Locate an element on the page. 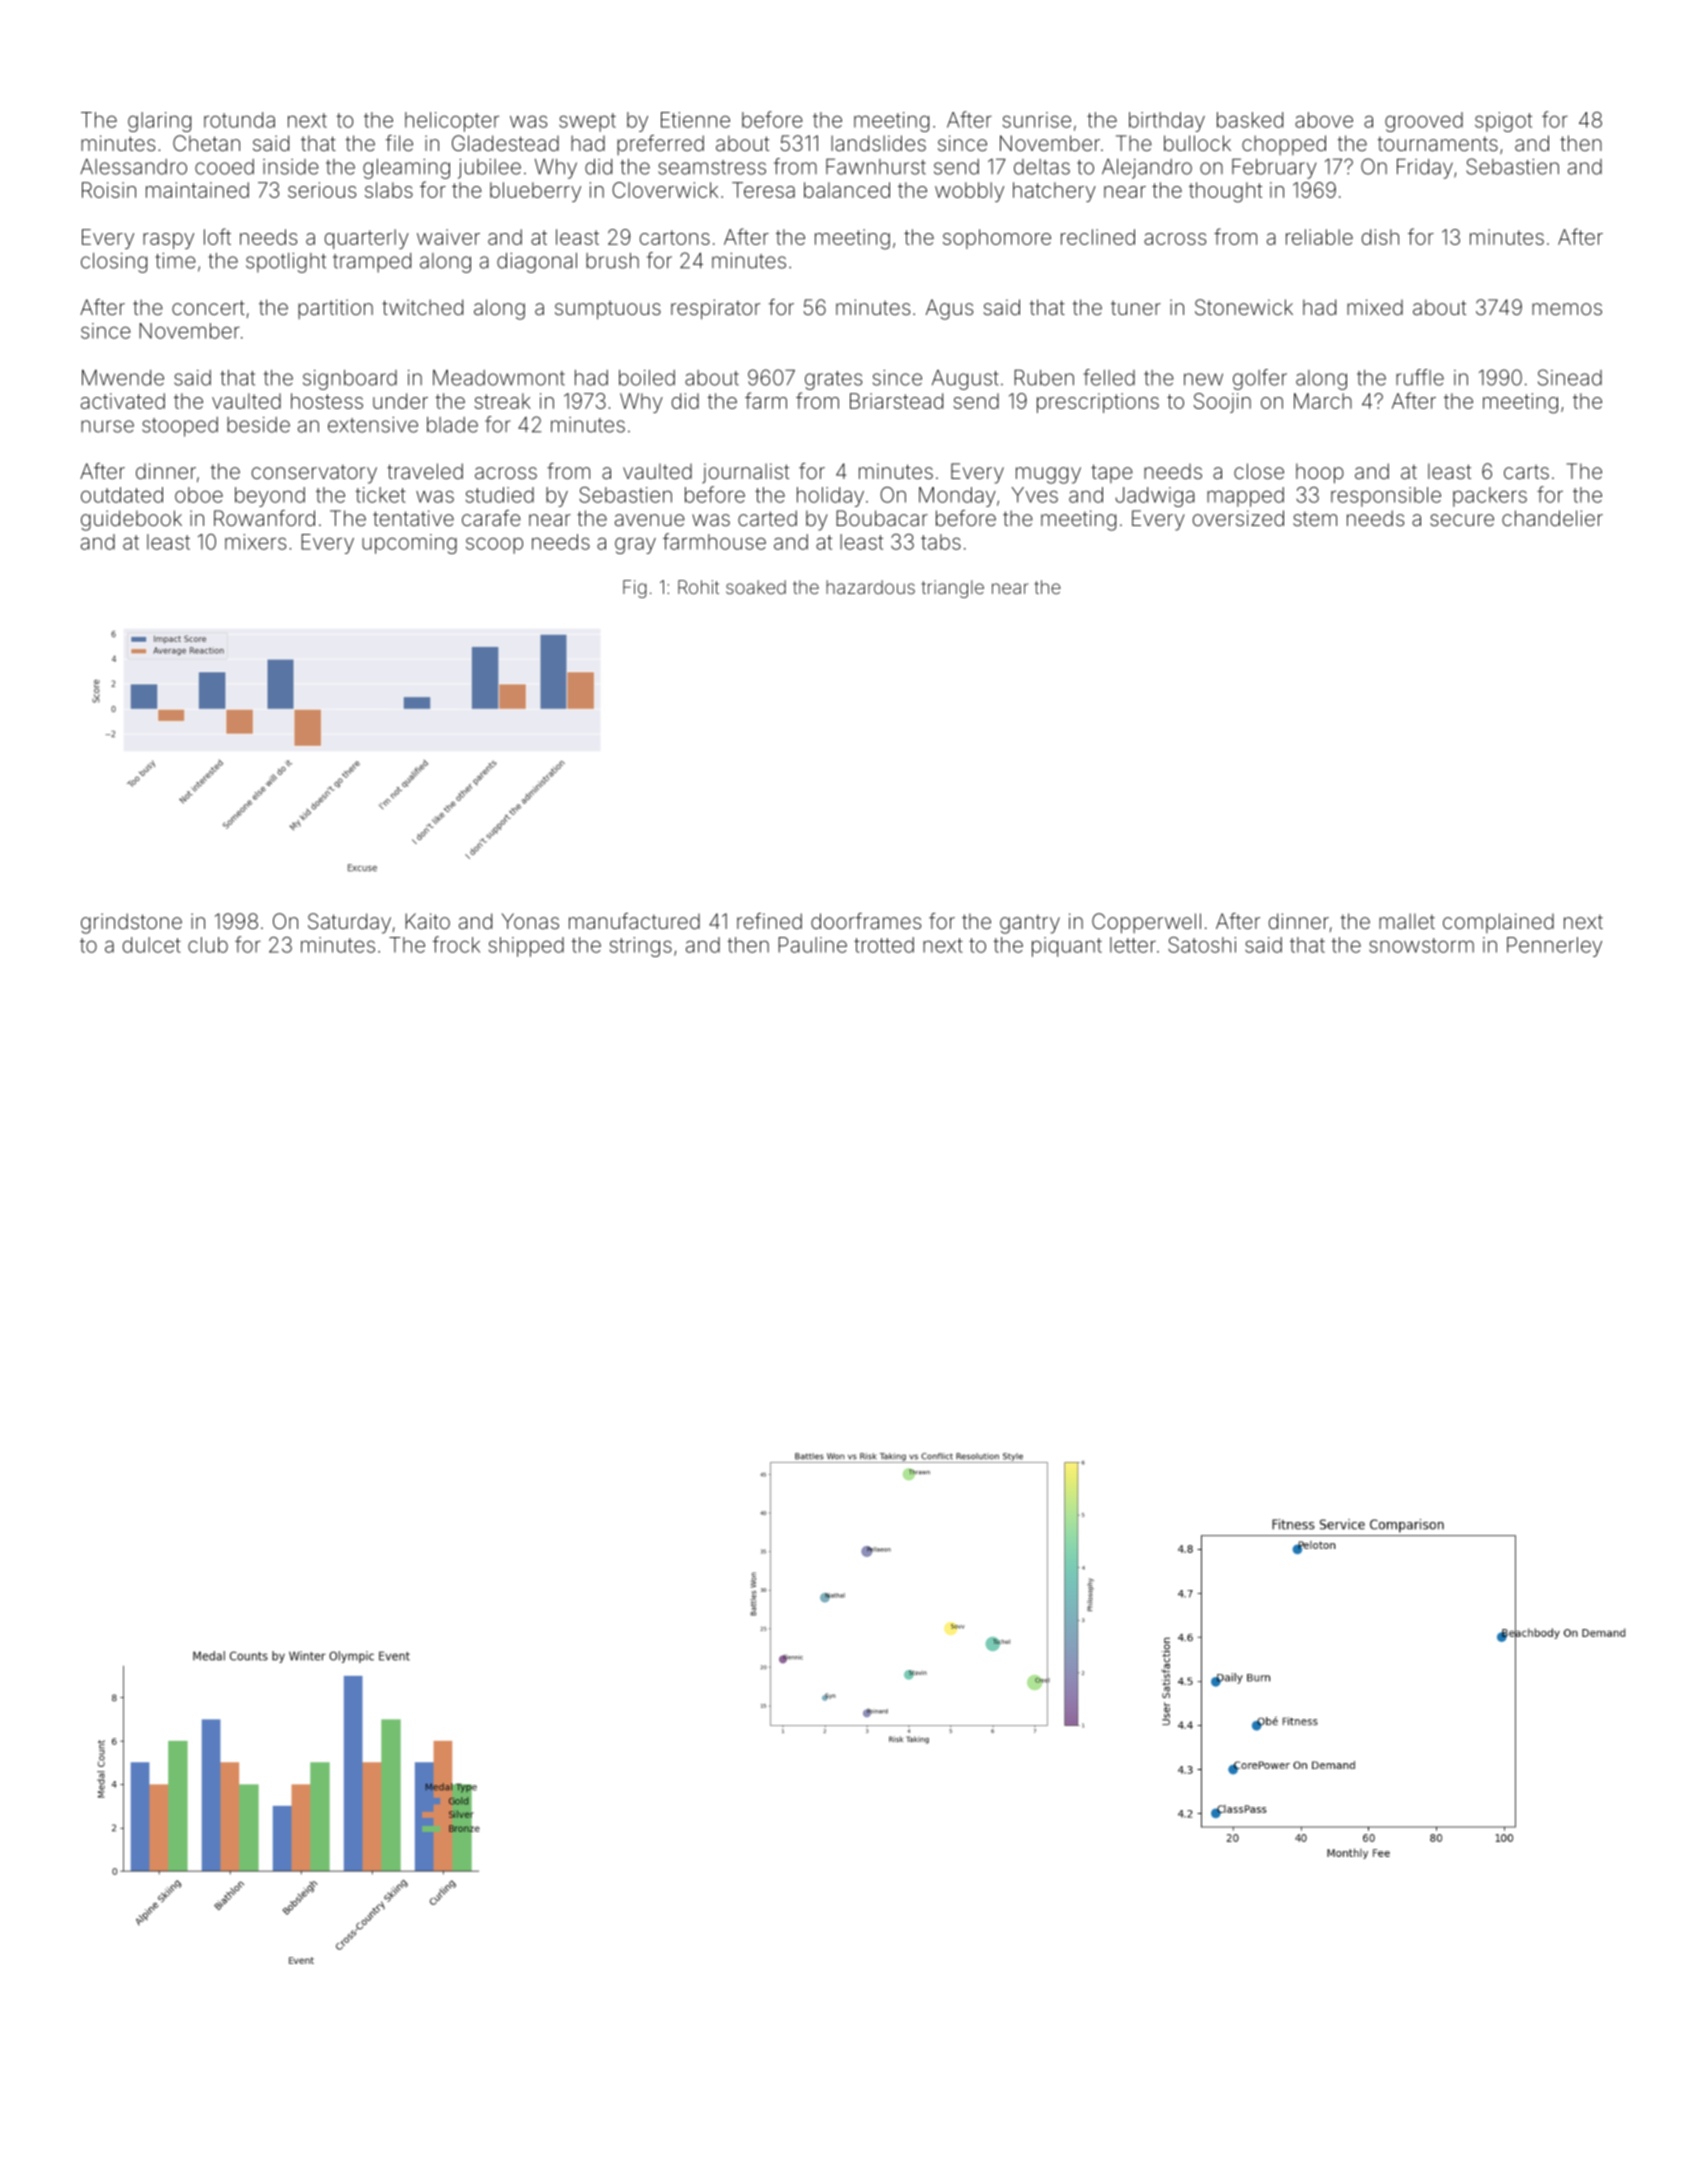  twitched is located at coordinates (422, 307).
